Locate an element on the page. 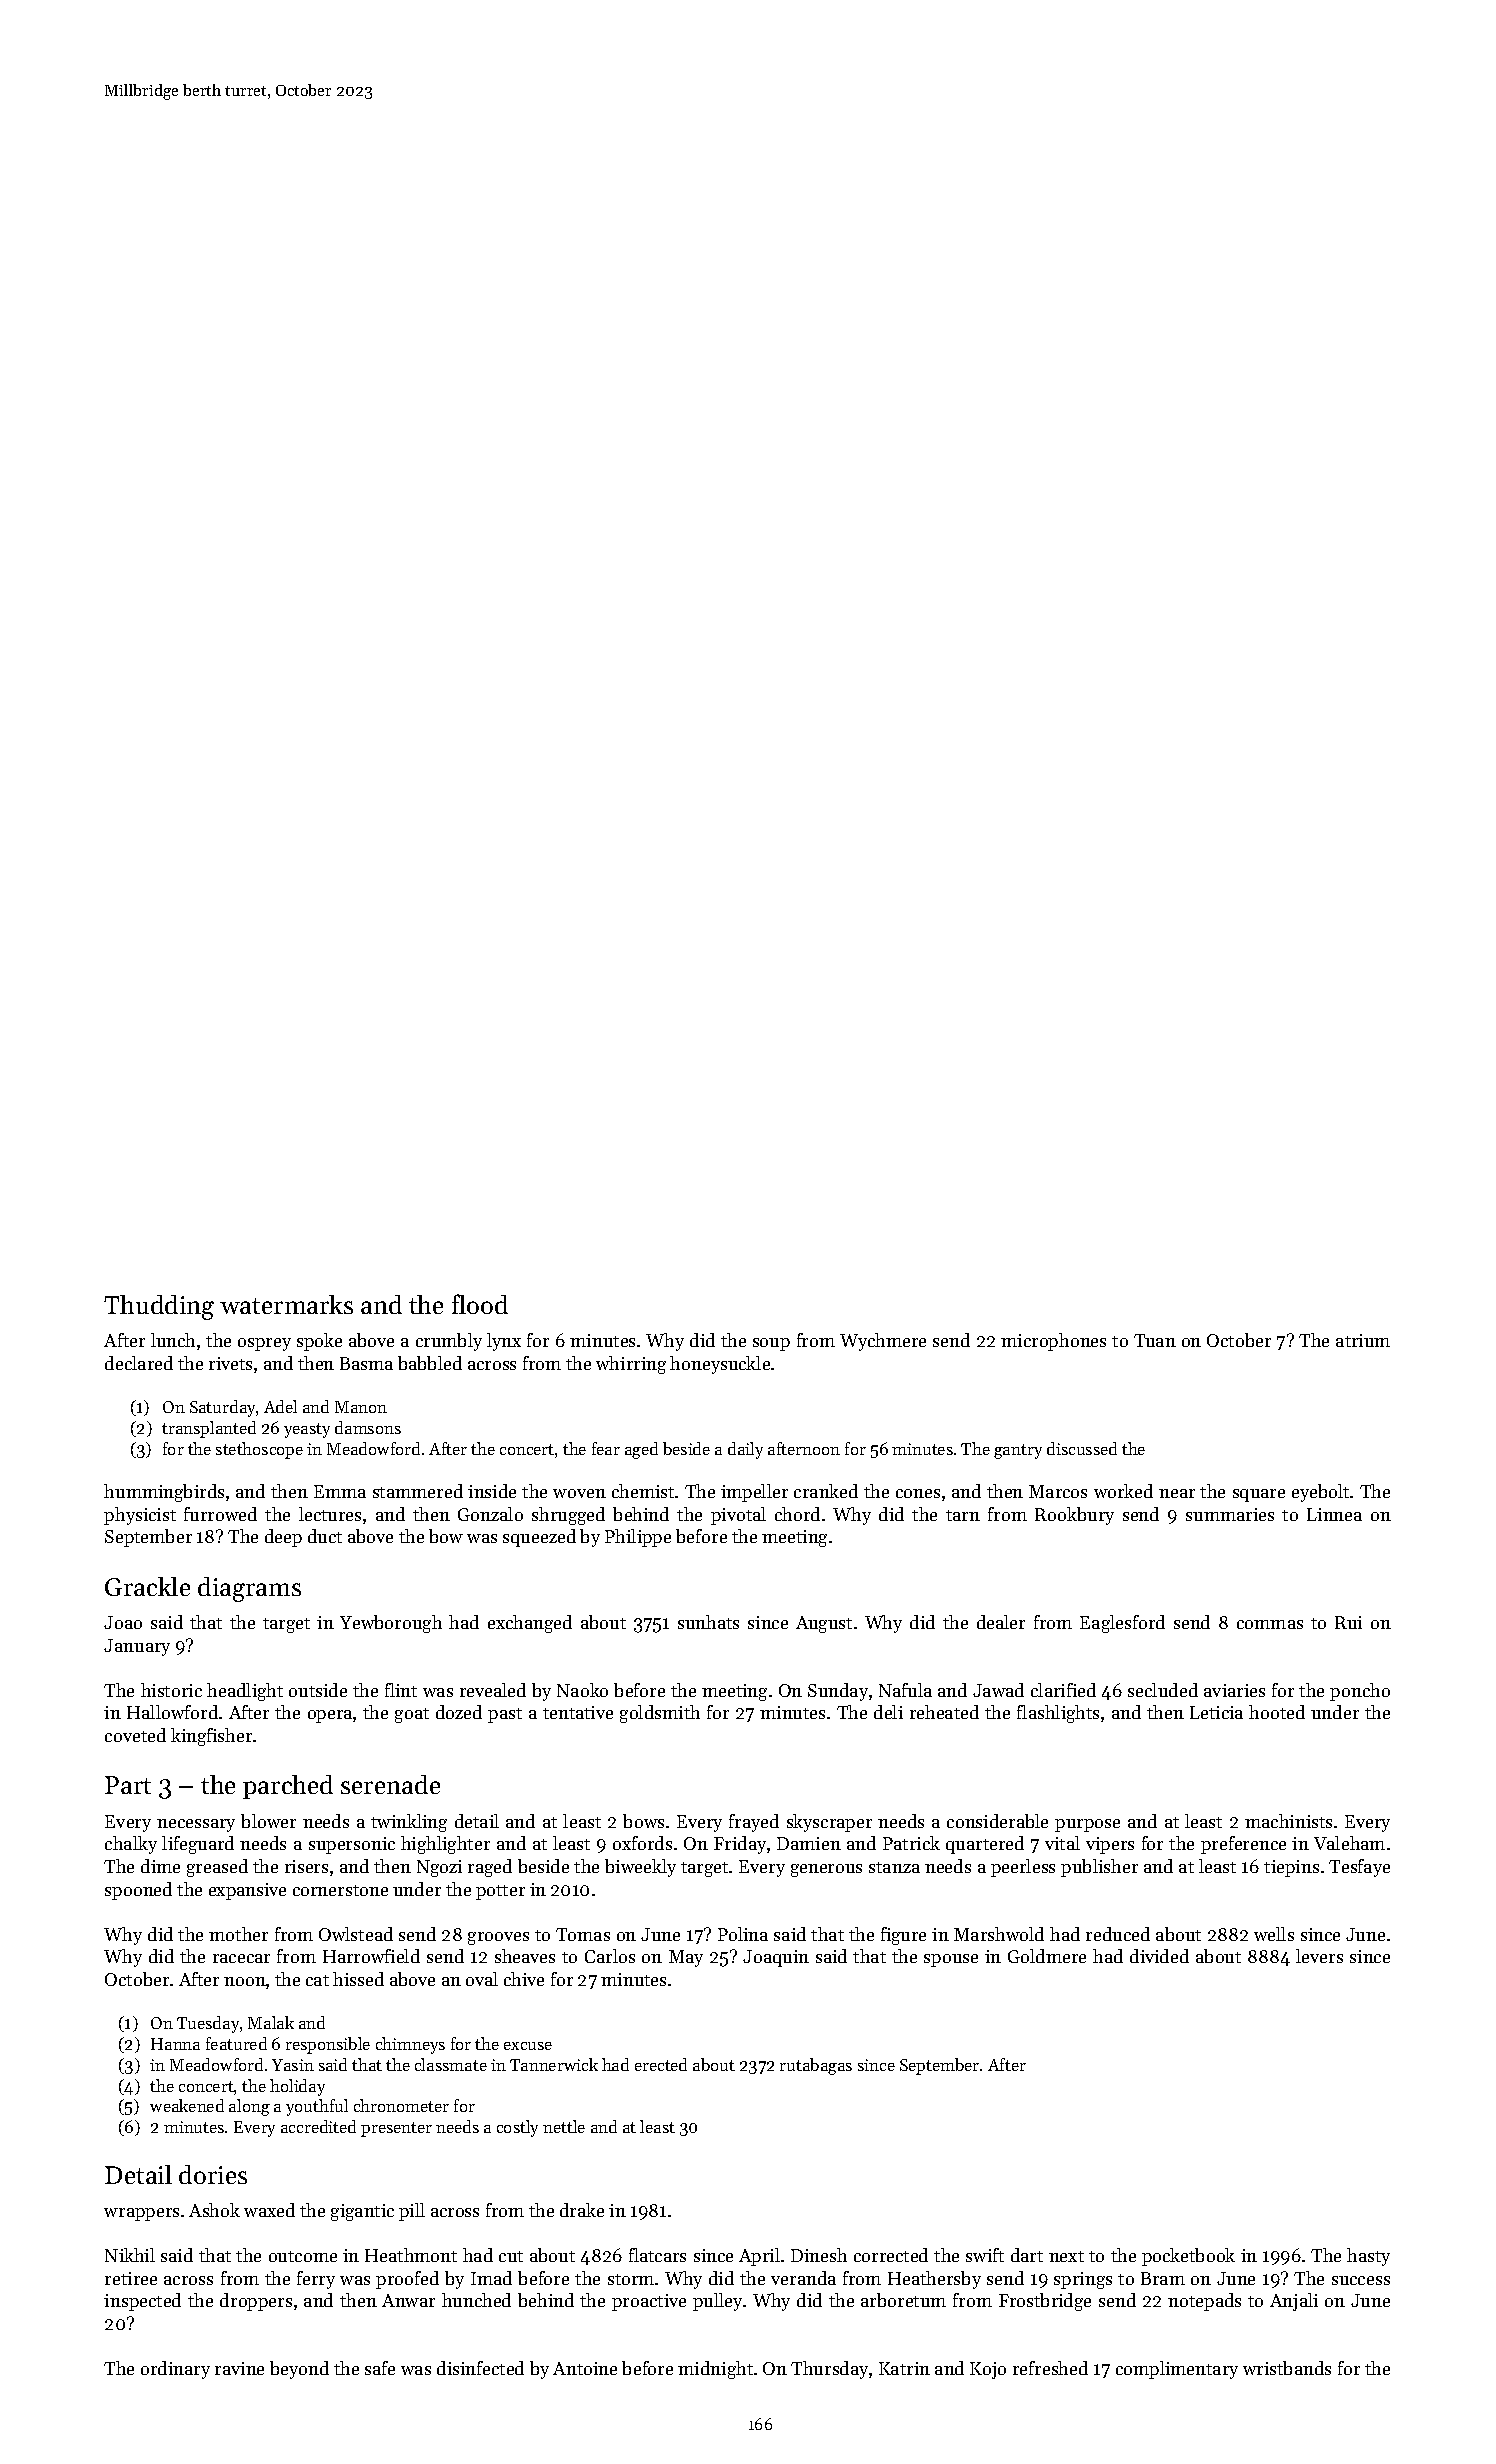 Image resolution: width=1496 pixels, height=2464 pixels. Tuan is located at coordinates (1155, 1340).
